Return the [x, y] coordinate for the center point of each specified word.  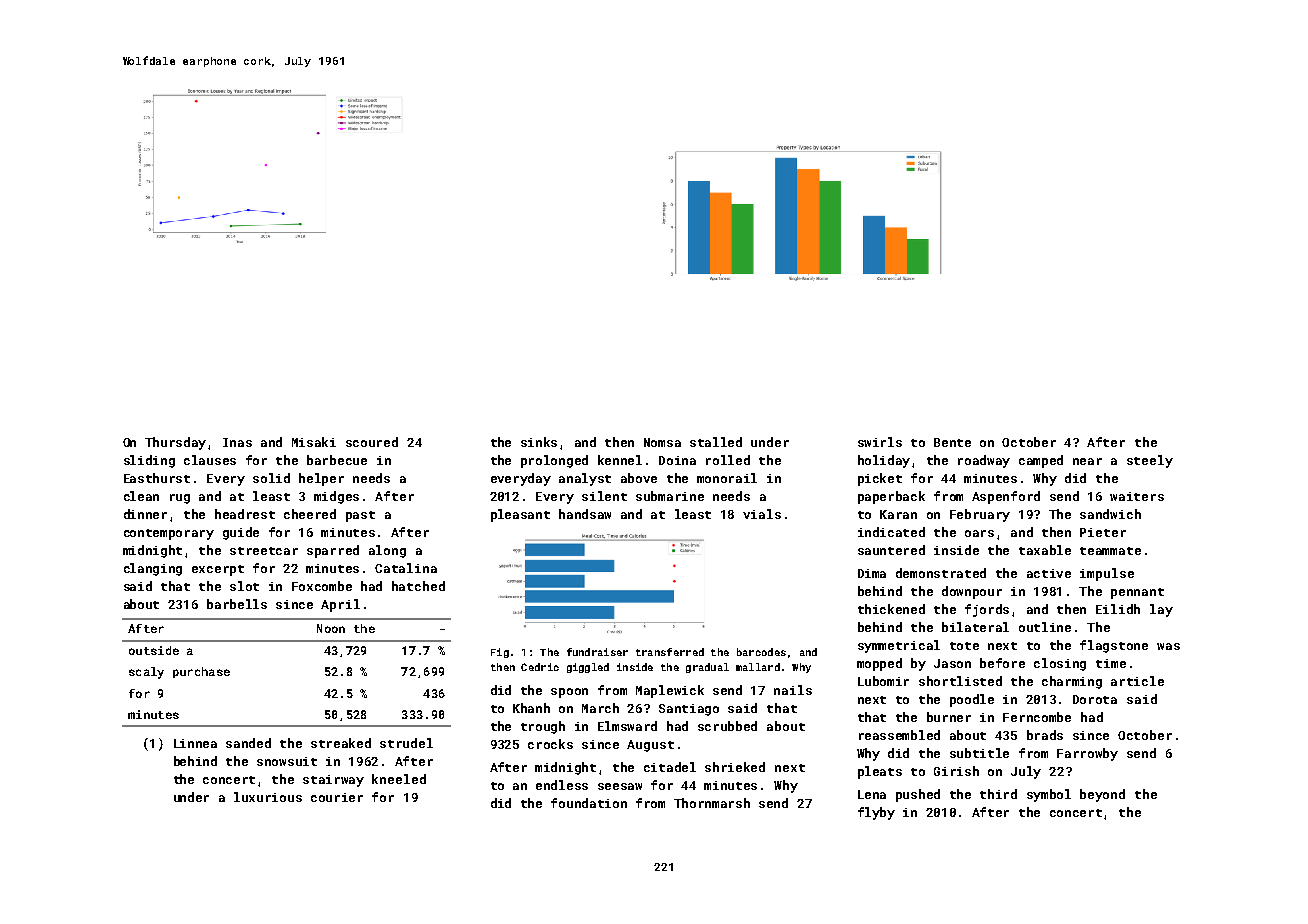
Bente [952, 442]
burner [949, 717]
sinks [539, 442]
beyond [1102, 795]
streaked [341, 743]
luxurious [268, 797]
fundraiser [597, 652]
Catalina [406, 568]
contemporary [169, 534]
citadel [670, 767]
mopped [879, 664]
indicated [891, 532]
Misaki [314, 442]
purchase [201, 672]
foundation [589, 803]
